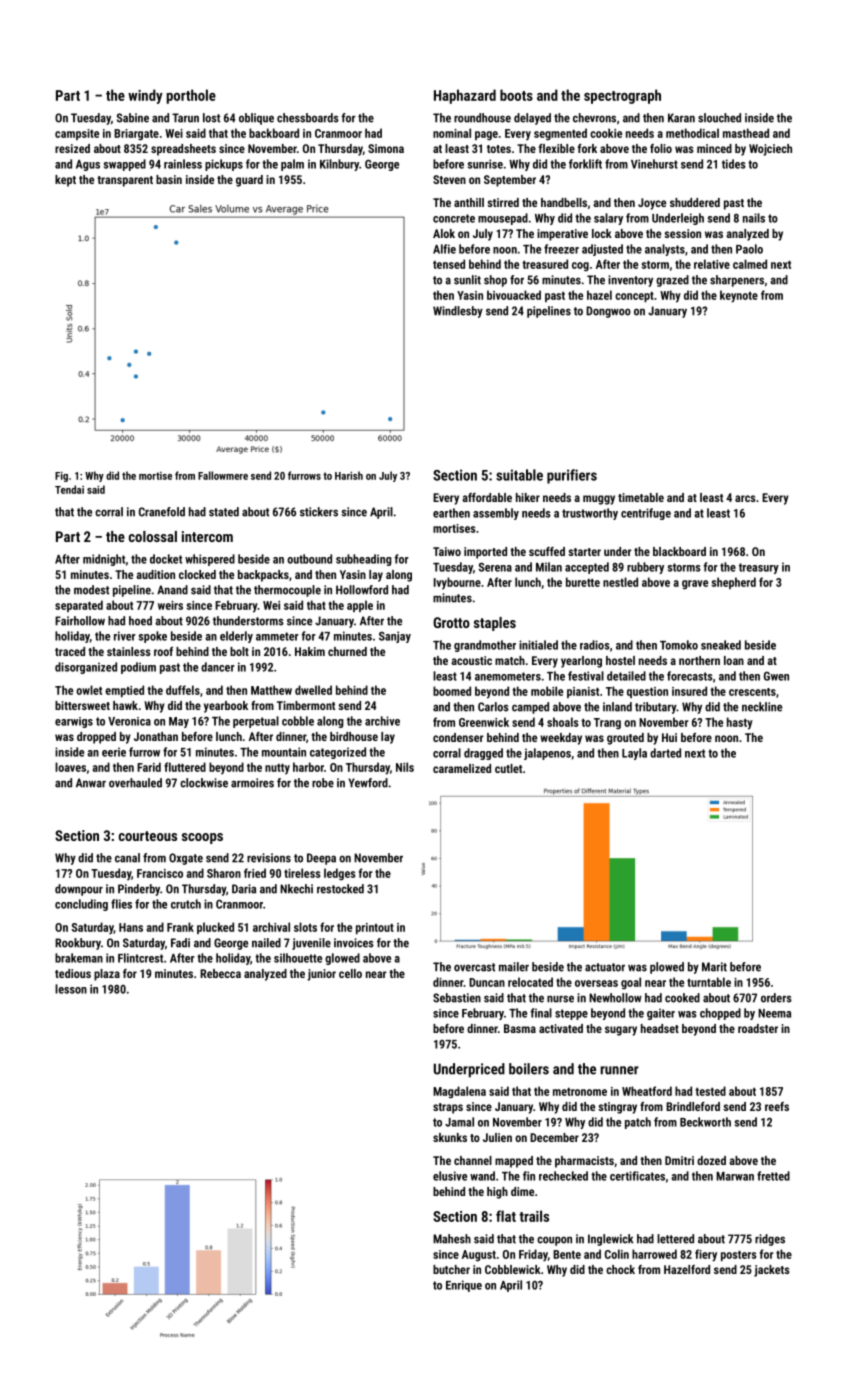  I want to click on docket, so click(166, 559).
